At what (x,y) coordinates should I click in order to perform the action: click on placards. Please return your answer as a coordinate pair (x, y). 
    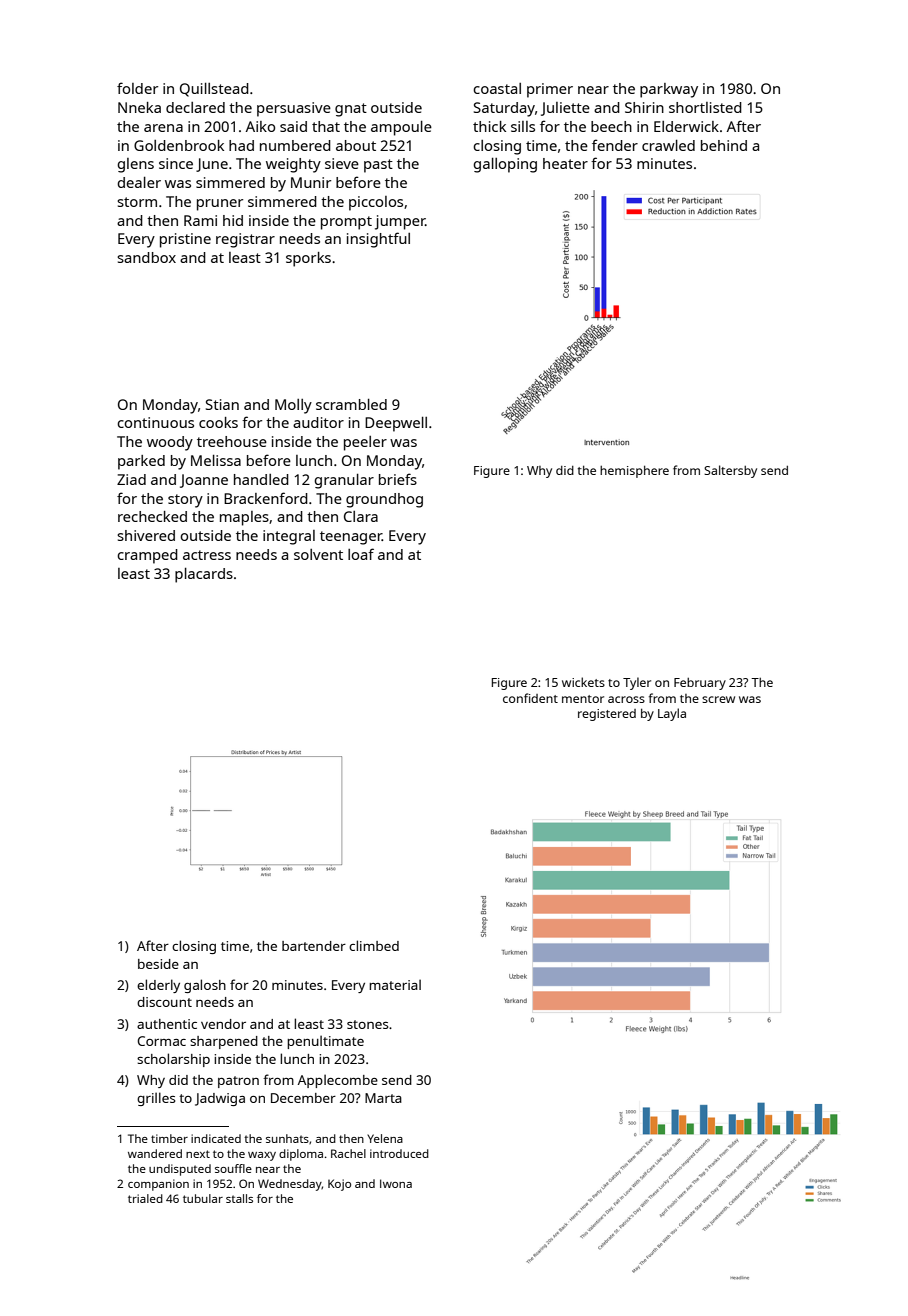
    Looking at the image, I should click on (204, 575).
